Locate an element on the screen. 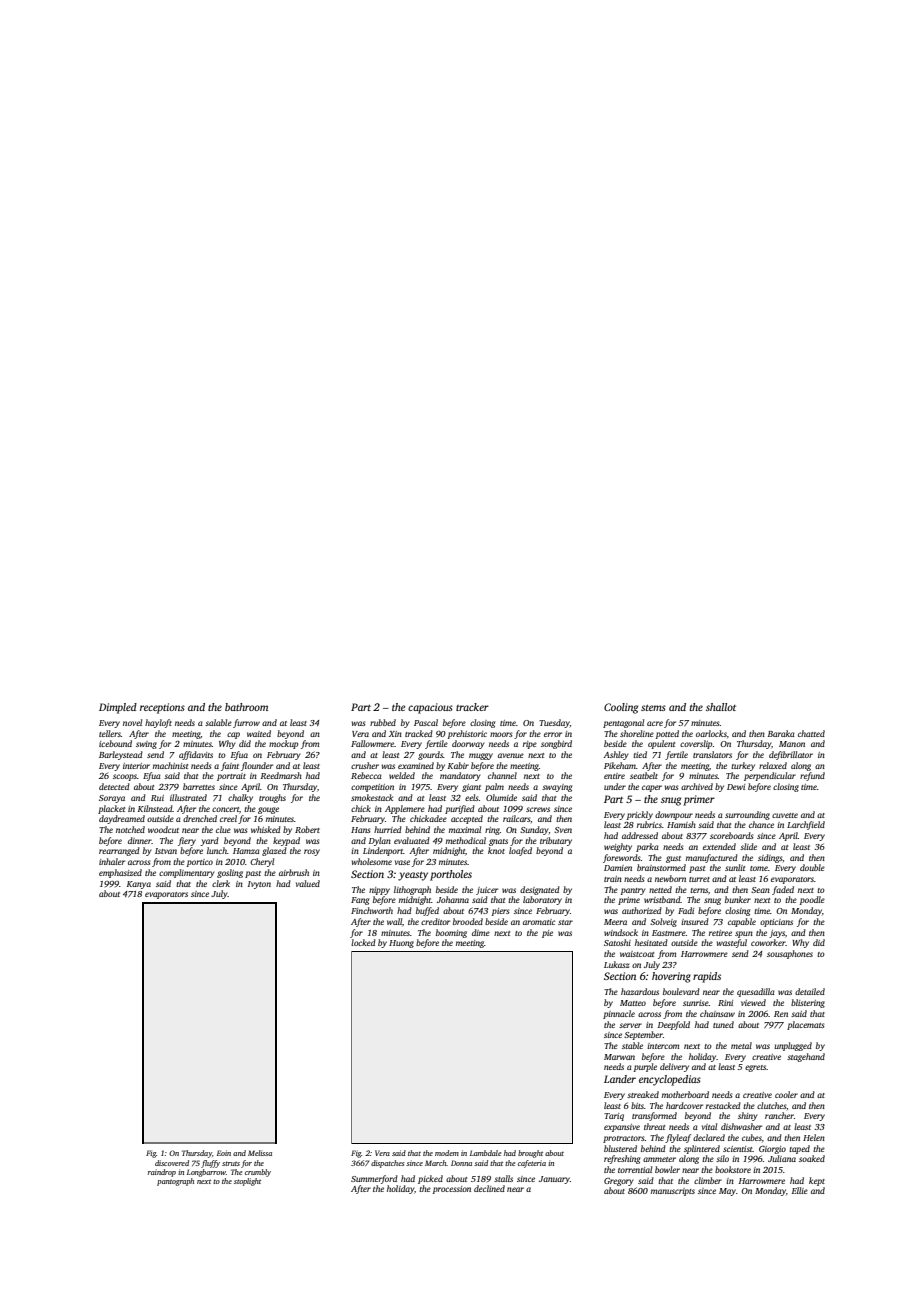 Image resolution: width=924 pixels, height=1308 pixels. Lander is located at coordinates (620, 1079).
